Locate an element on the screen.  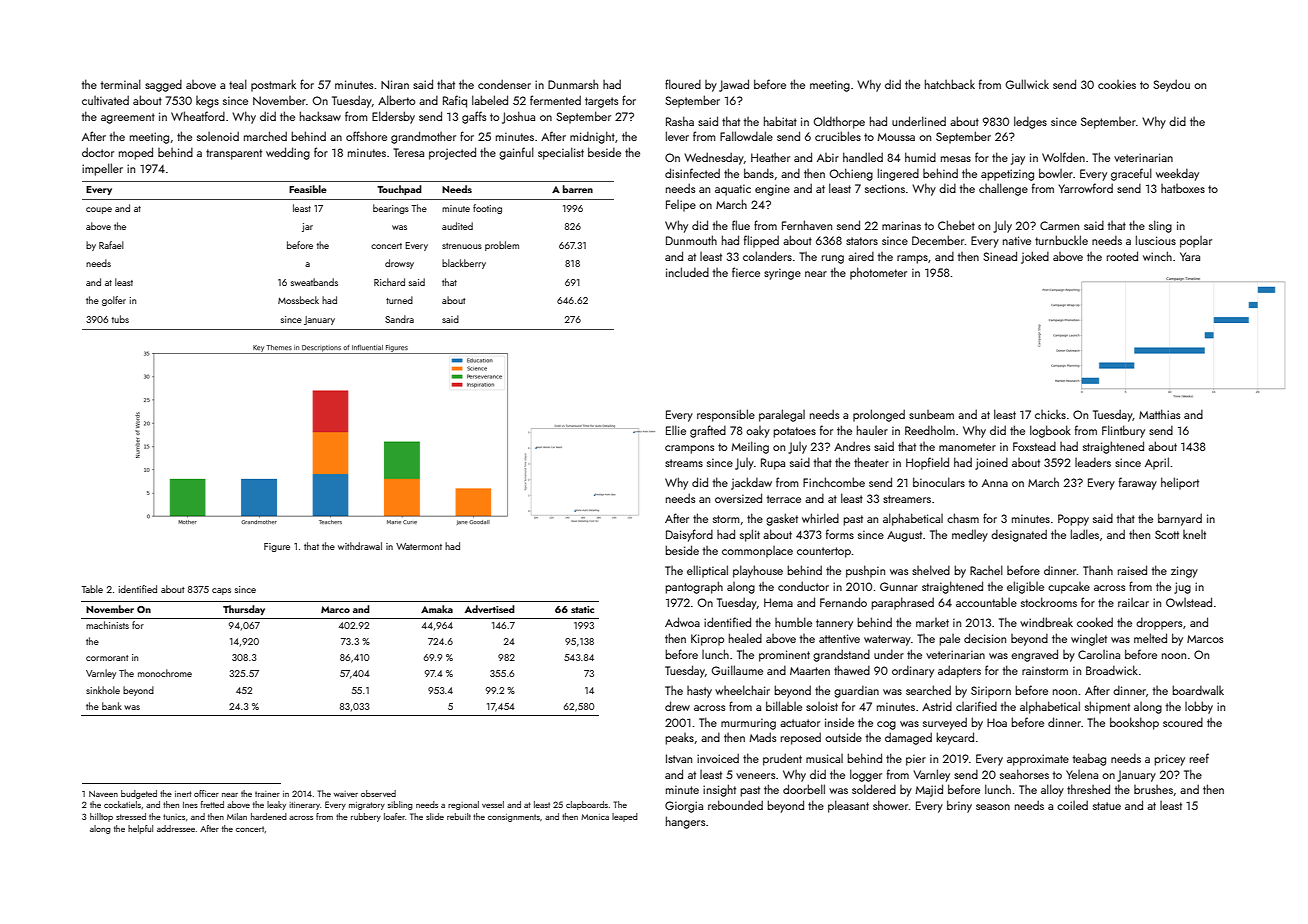
addressee is located at coordinates (176, 828).
